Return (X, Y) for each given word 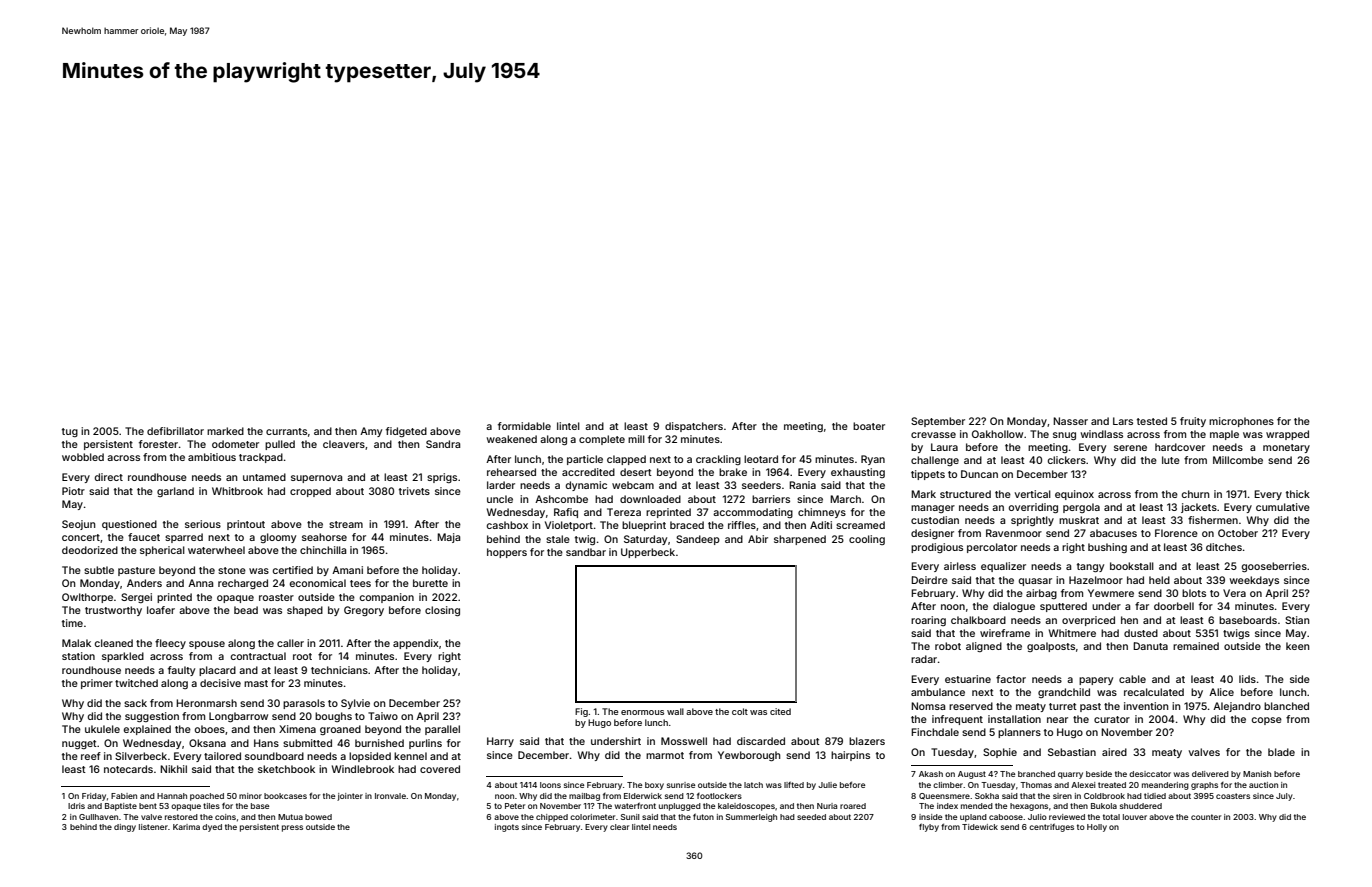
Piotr (73, 491)
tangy (1090, 567)
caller (290, 643)
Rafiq (566, 513)
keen (1298, 646)
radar (924, 659)
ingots (507, 828)
